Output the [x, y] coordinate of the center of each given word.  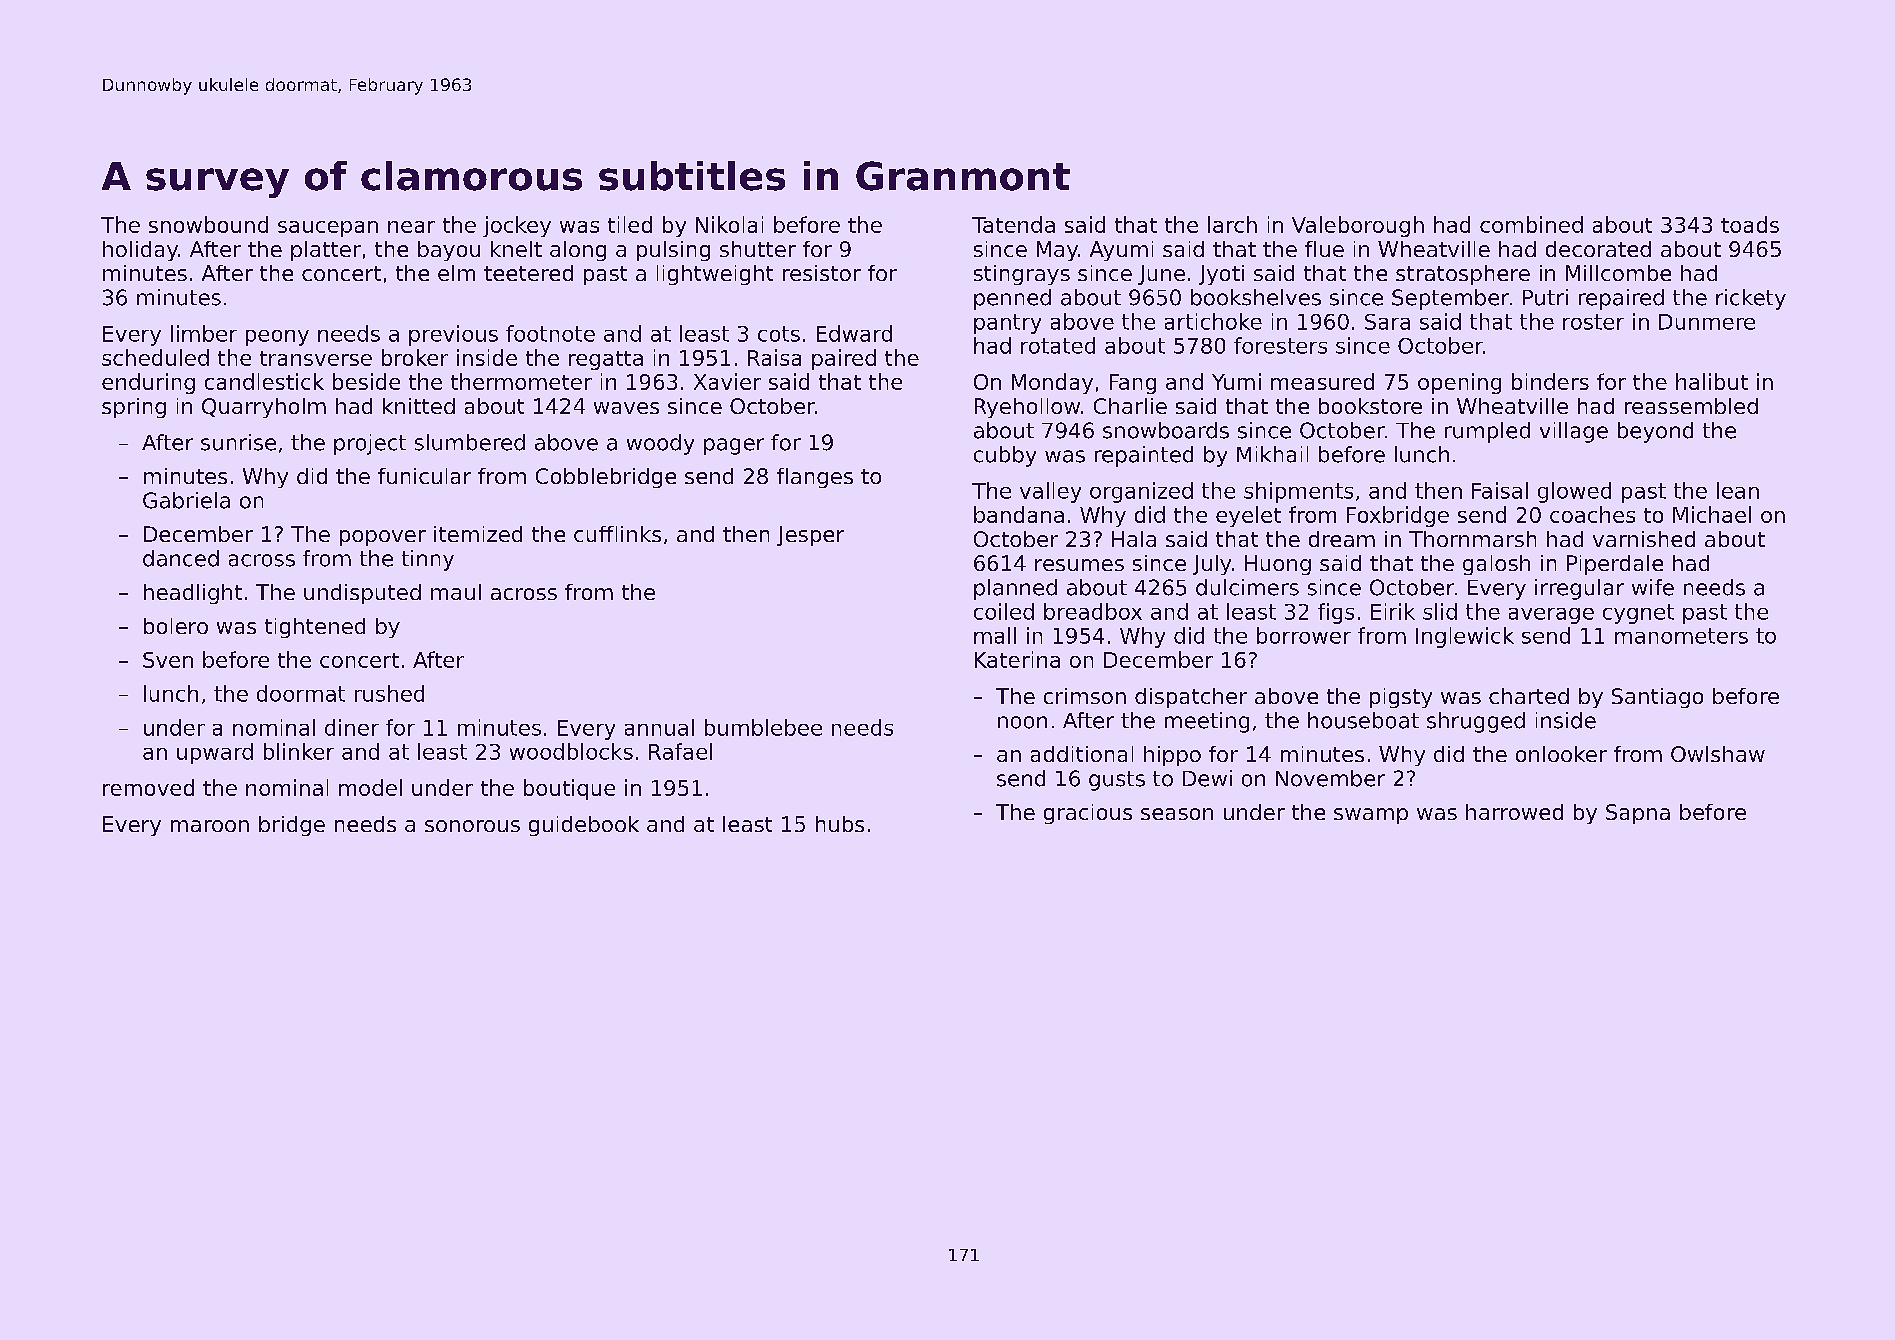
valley [1050, 492]
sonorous [472, 826]
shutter [758, 249]
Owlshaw [1718, 754]
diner [352, 727]
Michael [1712, 514]
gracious [1088, 814]
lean [1738, 490]
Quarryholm [264, 408]
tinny [428, 560]
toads [1750, 224]
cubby [1005, 456]
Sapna [1638, 814]
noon [1022, 722]
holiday [140, 251]
